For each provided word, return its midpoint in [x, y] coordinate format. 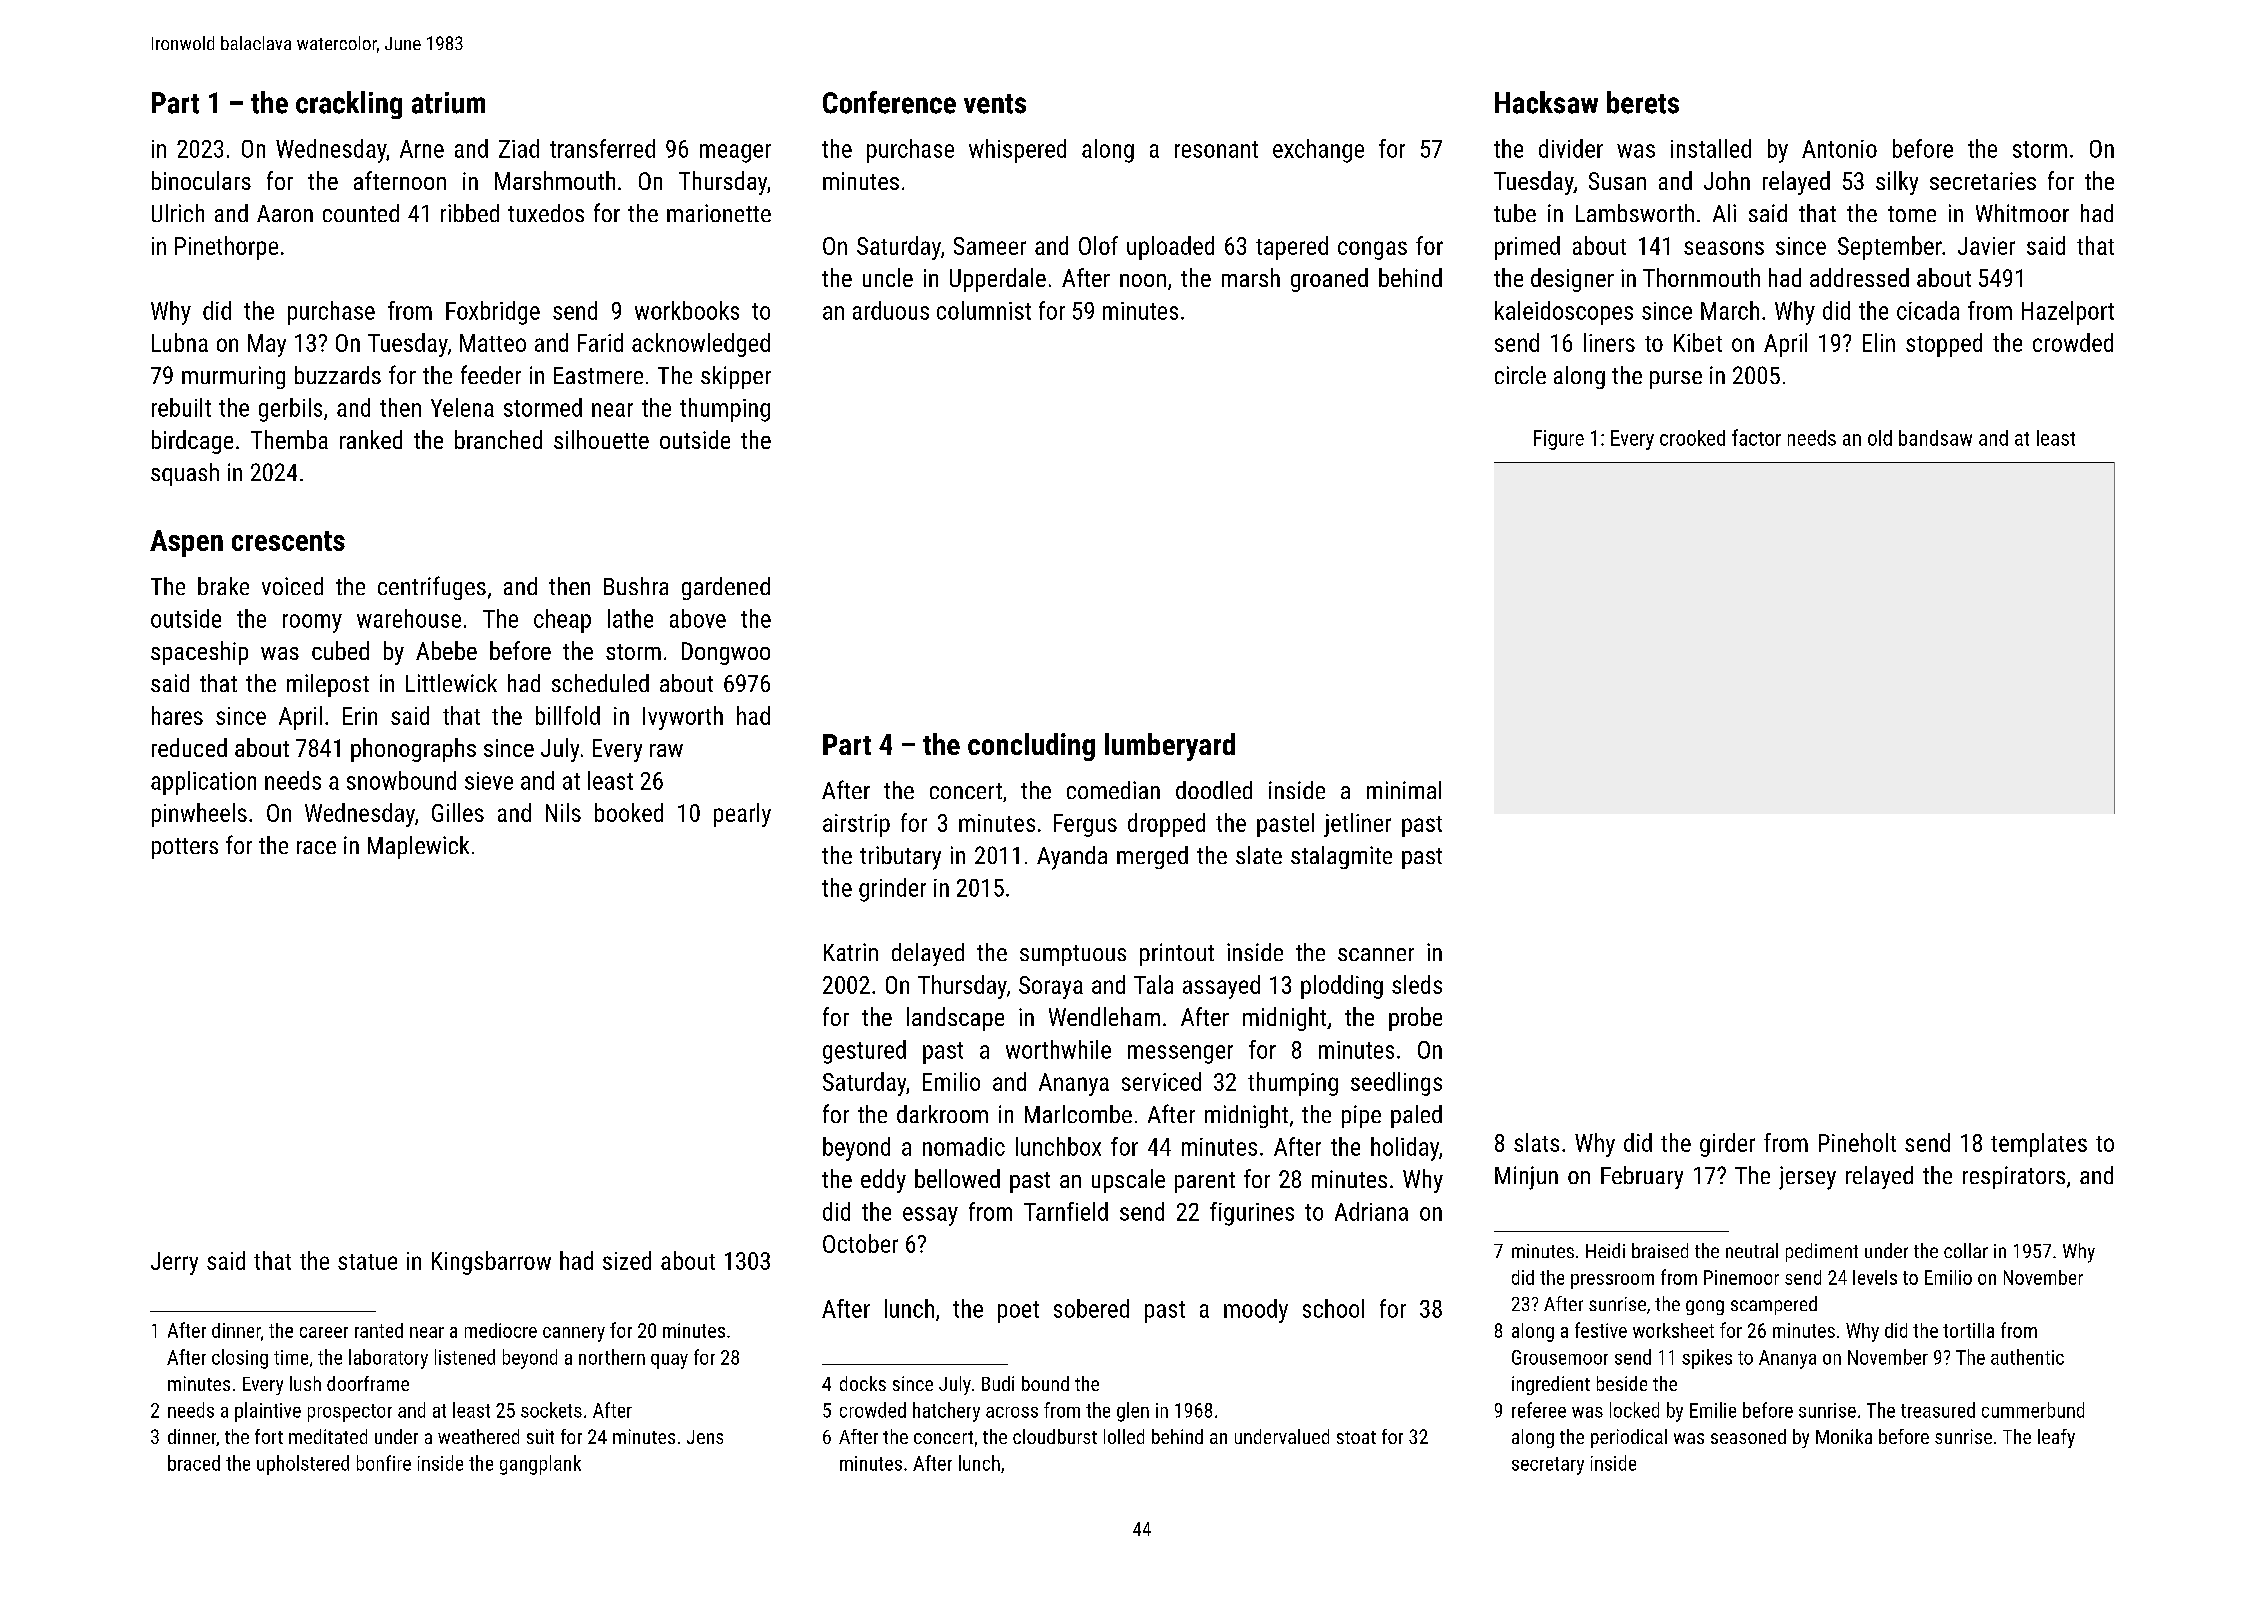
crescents [288, 541]
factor [1756, 437]
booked [629, 812]
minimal [1404, 790]
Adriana [1371, 1211]
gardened [726, 588]
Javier [1986, 246]
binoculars [201, 180]
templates [2039, 1145]
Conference [889, 102]
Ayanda [1072, 858]
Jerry [174, 1263]
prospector [350, 1413]
